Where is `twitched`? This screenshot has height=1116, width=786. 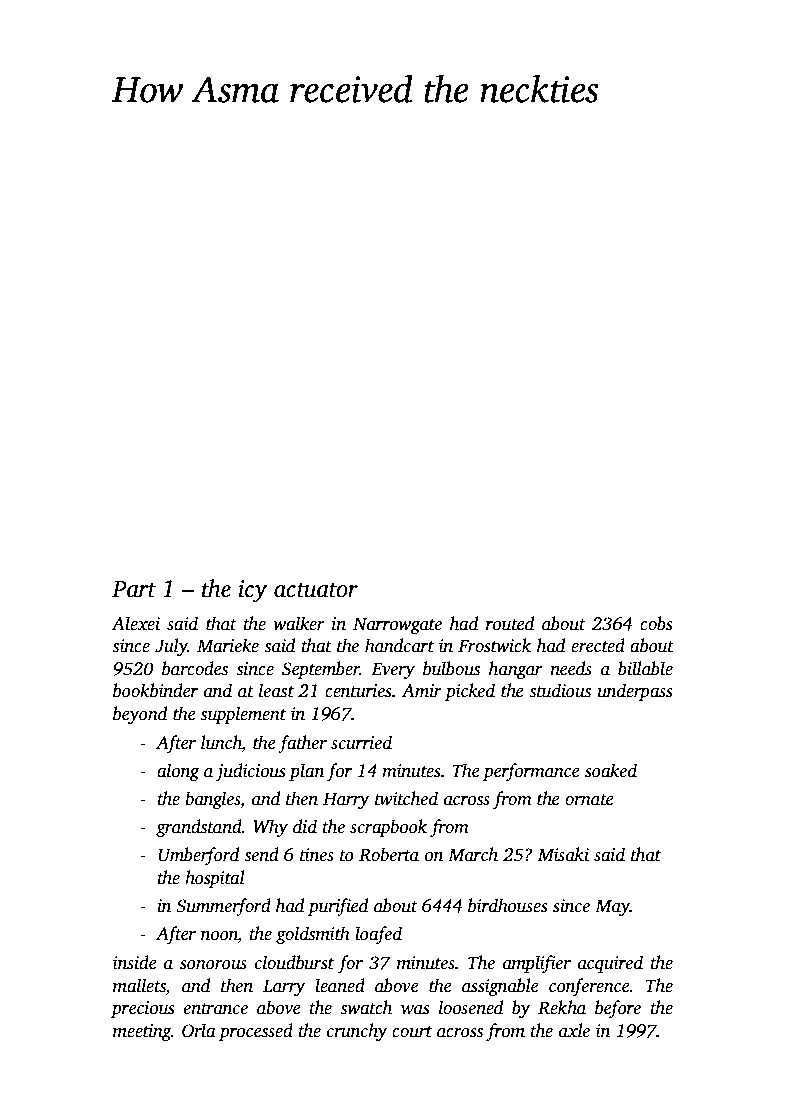
twitched is located at coordinates (406, 798).
